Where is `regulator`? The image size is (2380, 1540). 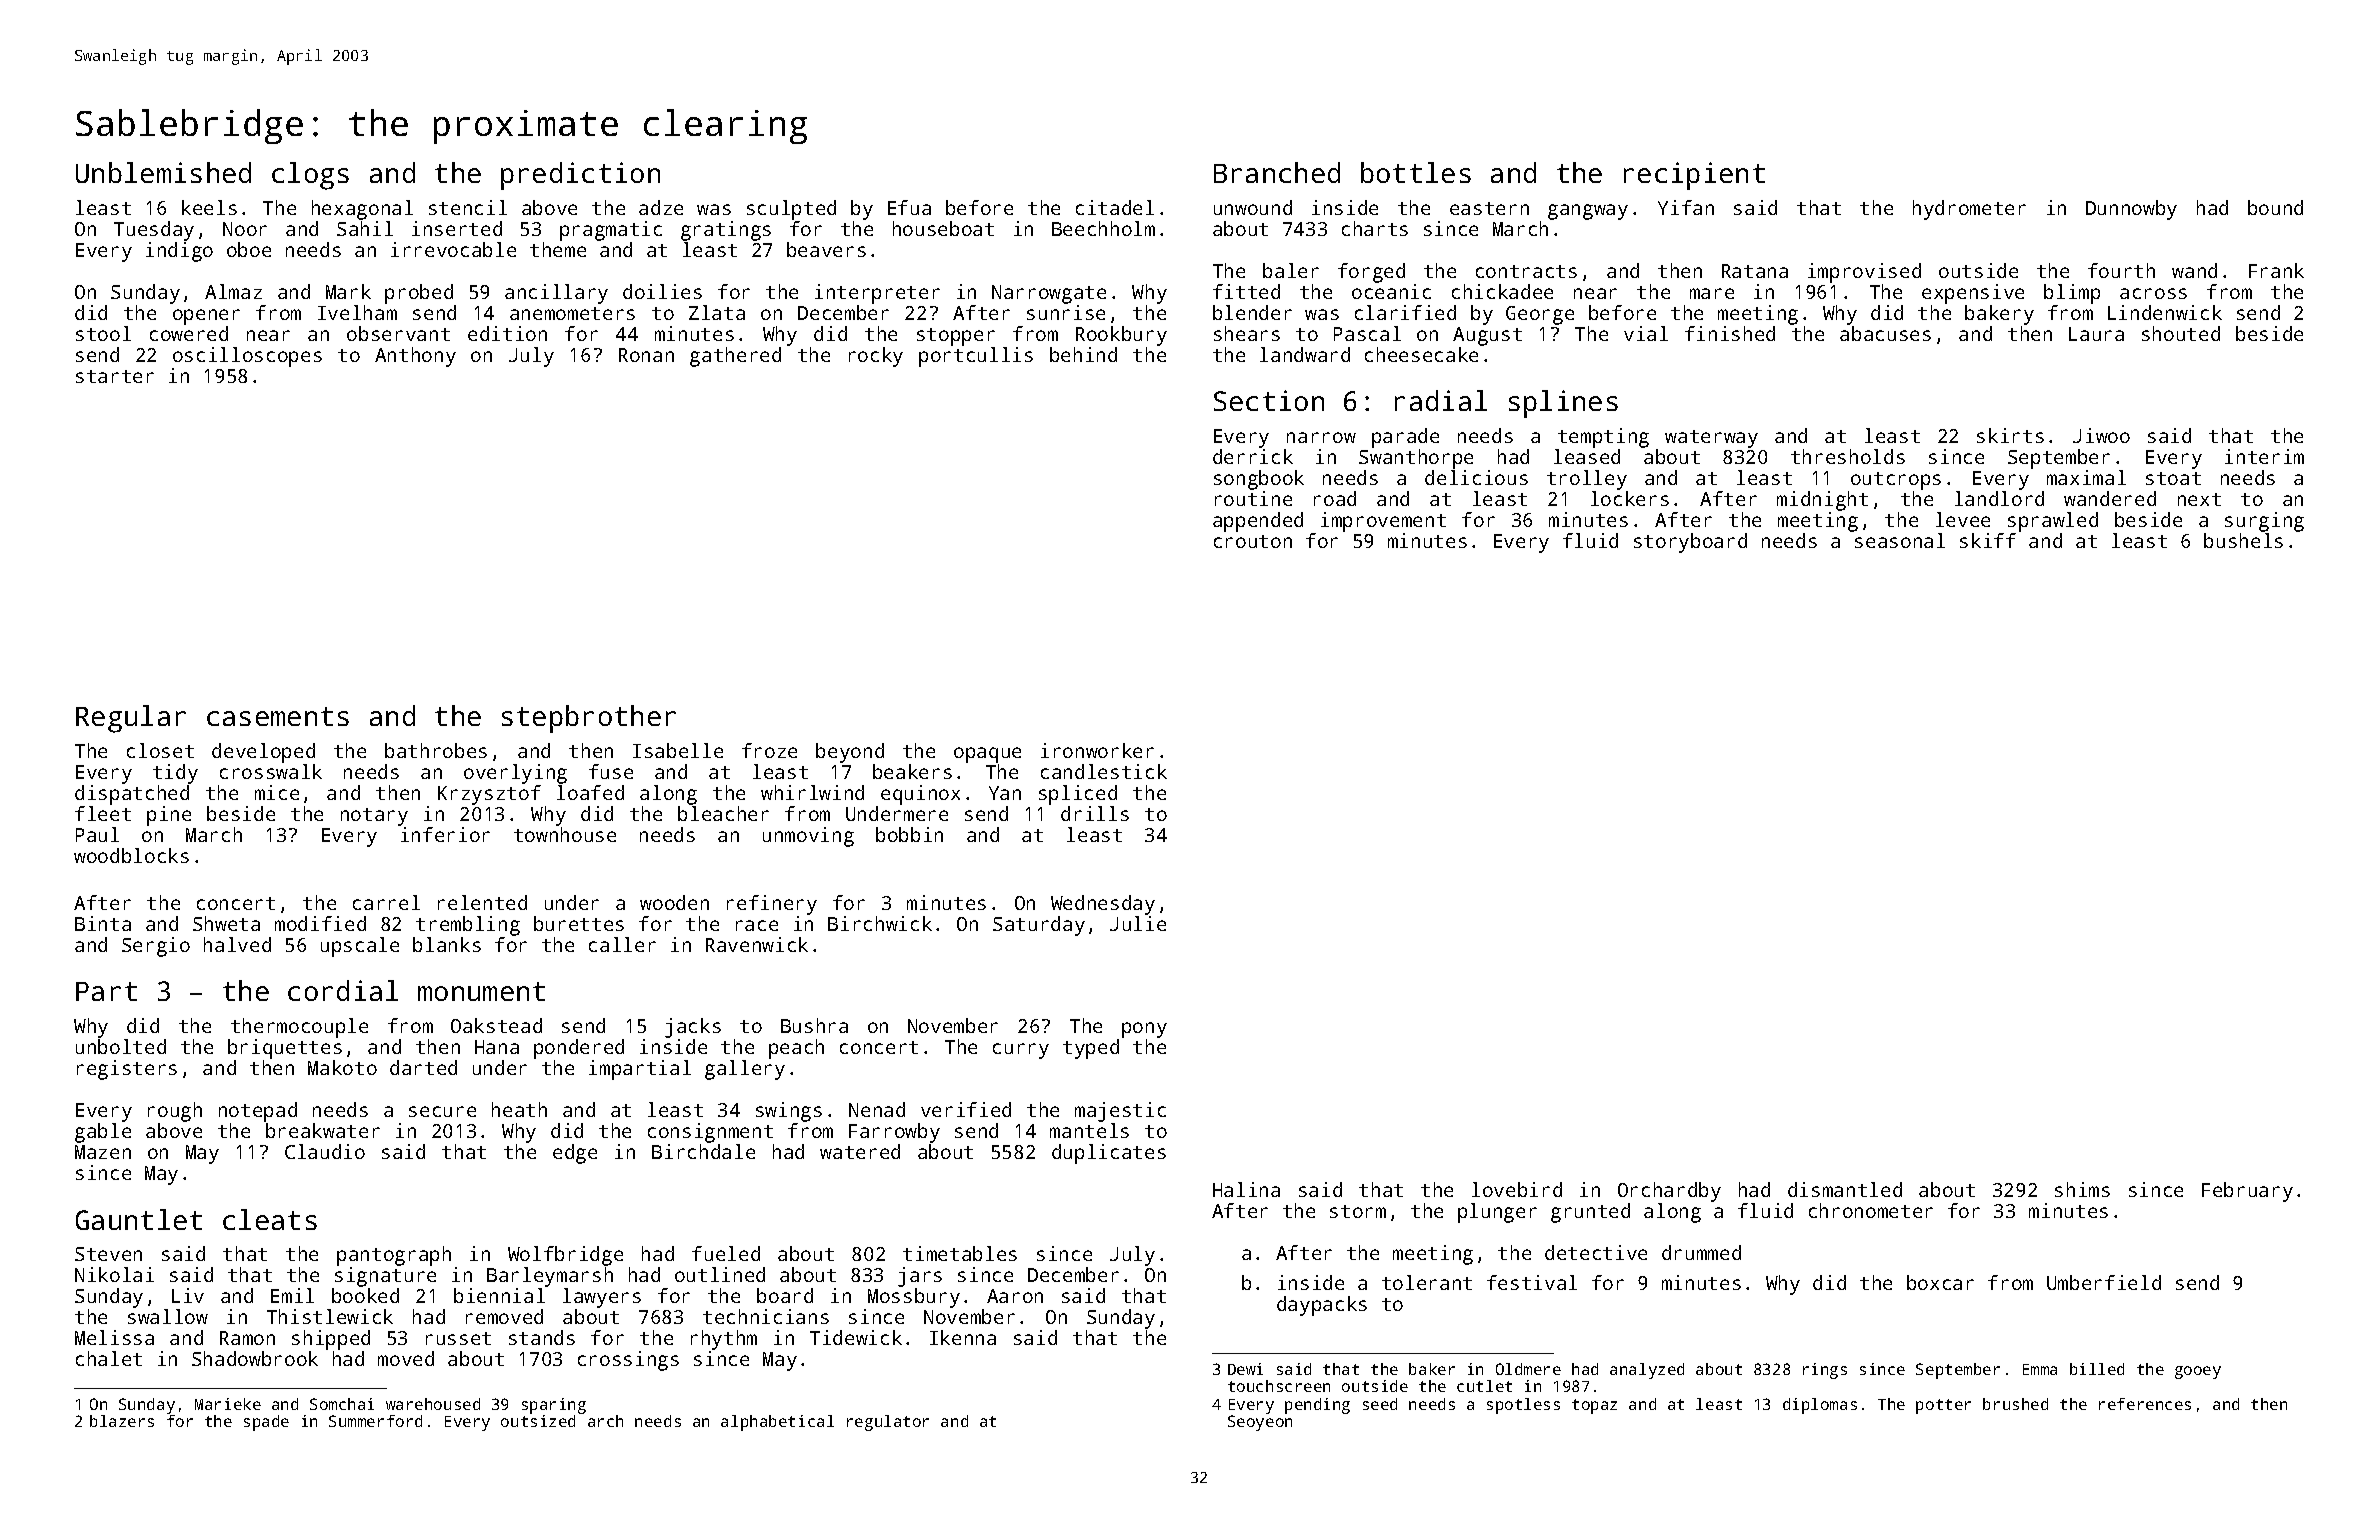
regulator is located at coordinates (888, 1423).
